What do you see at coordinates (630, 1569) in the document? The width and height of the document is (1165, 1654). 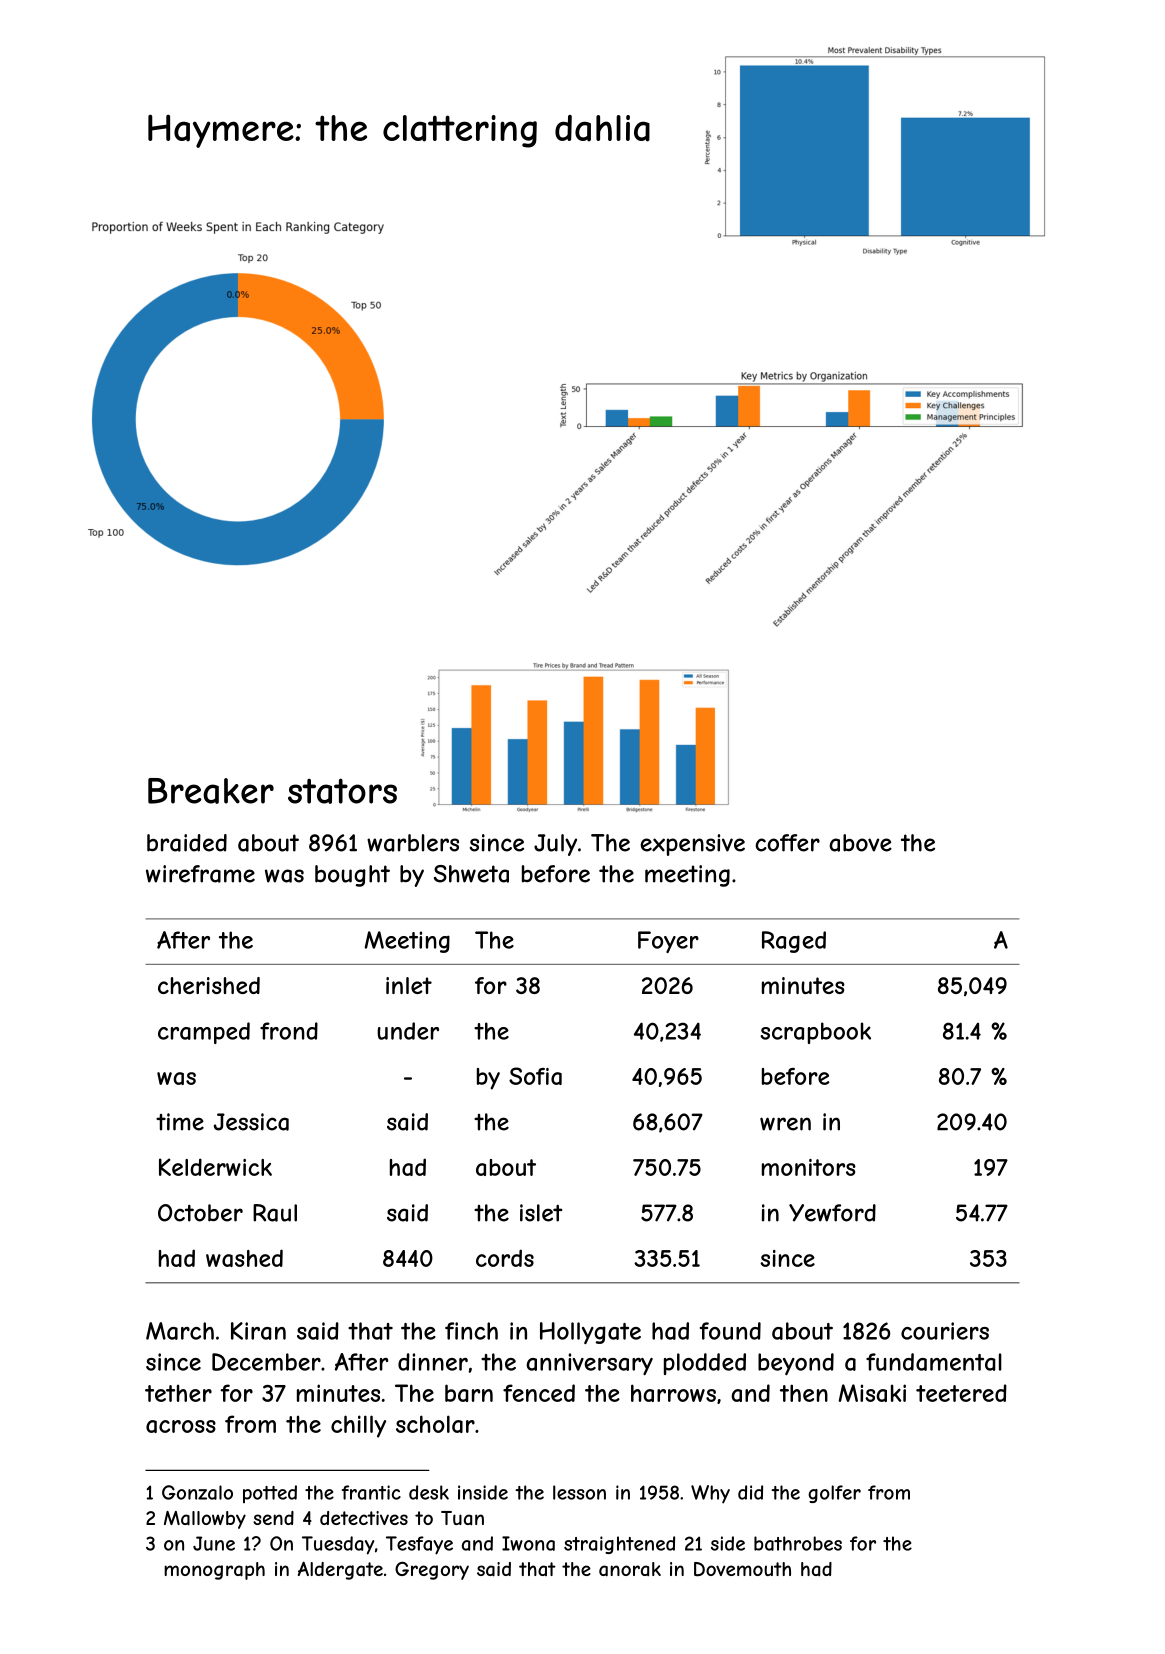 I see `anorak` at bounding box center [630, 1569].
